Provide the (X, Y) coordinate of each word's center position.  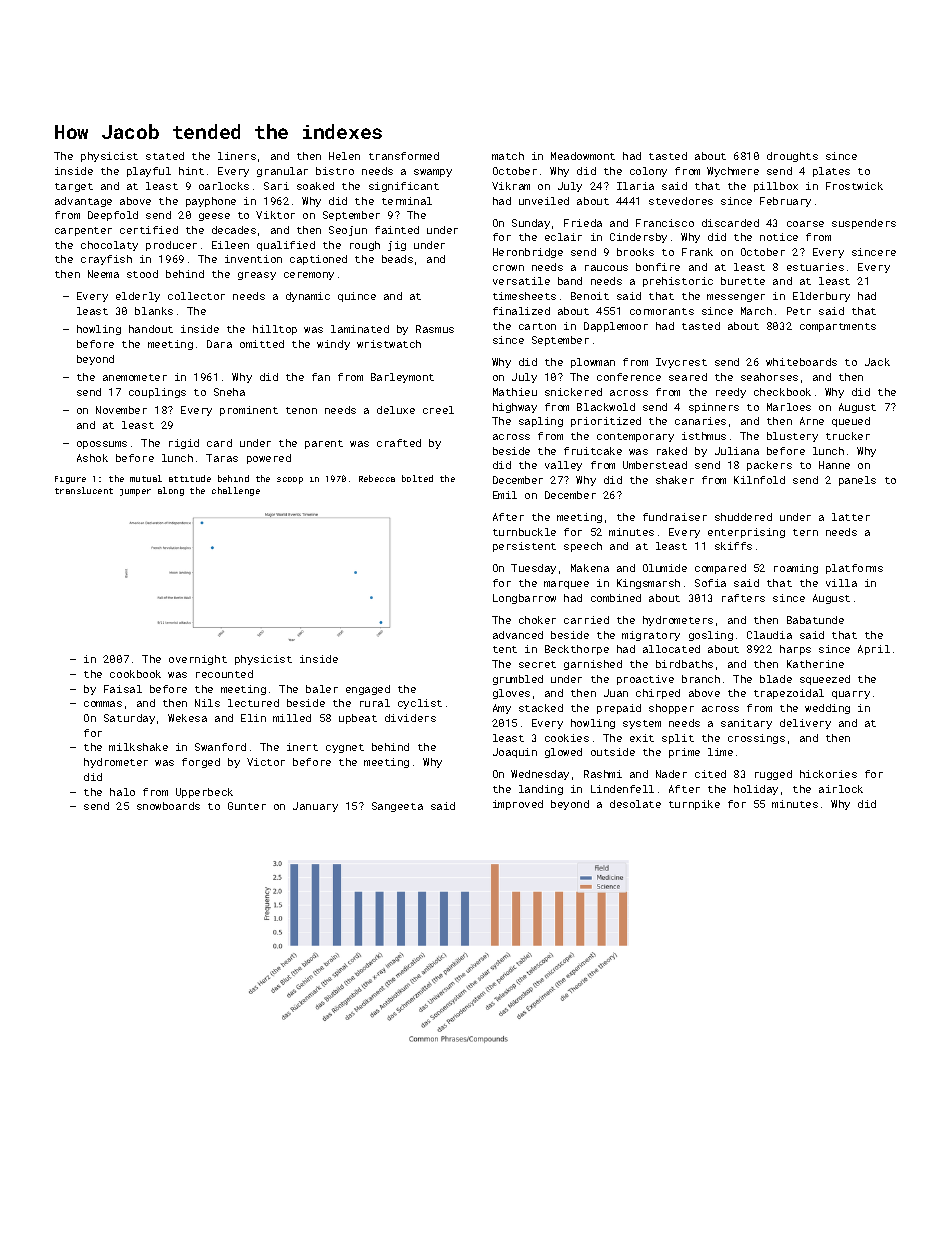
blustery (792, 437)
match (508, 156)
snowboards (168, 806)
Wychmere (733, 172)
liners (237, 156)
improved (518, 805)
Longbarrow (524, 599)
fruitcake (593, 451)
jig (397, 246)
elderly (138, 297)
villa (841, 583)
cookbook (135, 674)
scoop (290, 480)
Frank (697, 252)
